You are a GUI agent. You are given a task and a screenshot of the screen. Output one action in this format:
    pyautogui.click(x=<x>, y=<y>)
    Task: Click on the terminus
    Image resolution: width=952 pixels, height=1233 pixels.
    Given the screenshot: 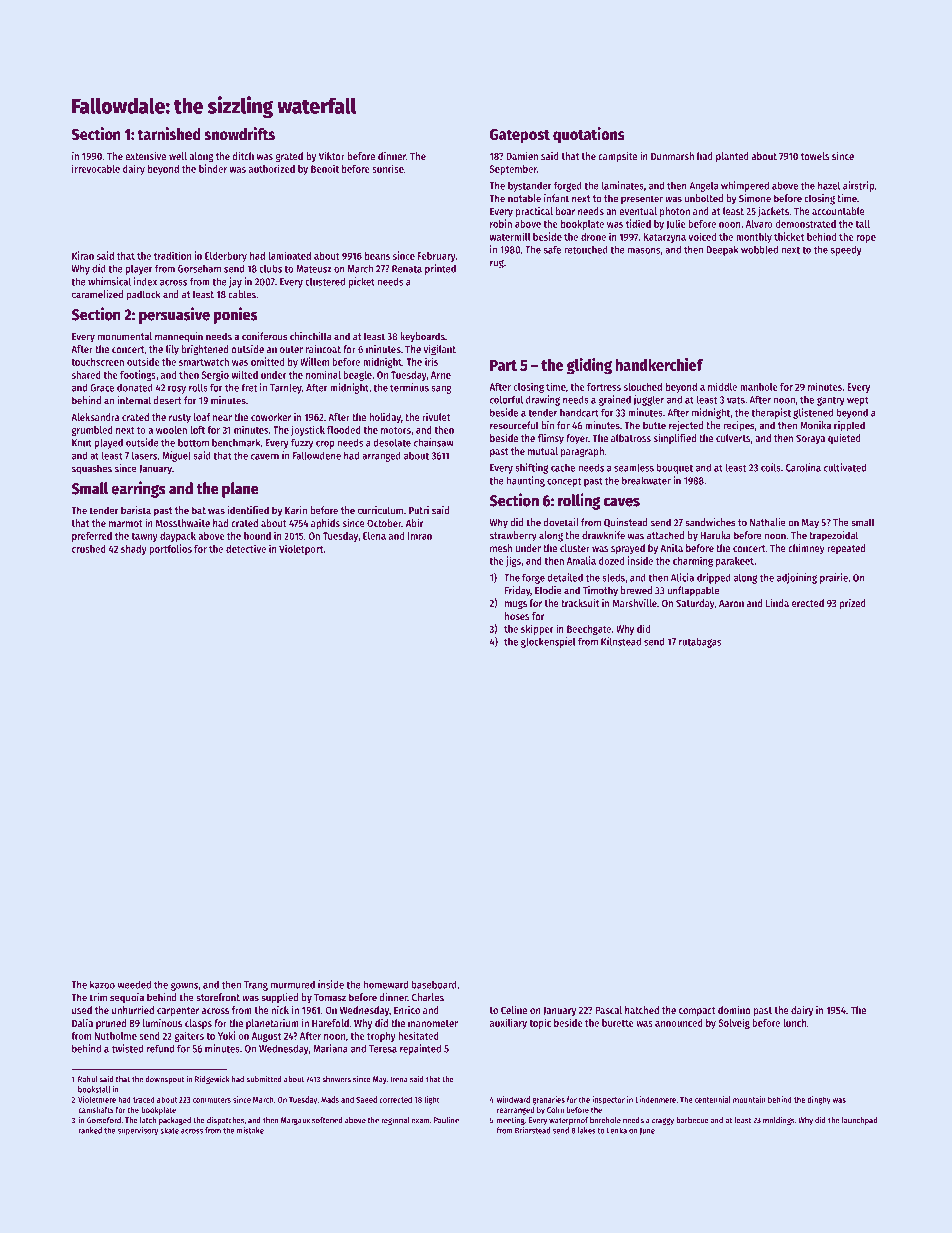 What is the action you would take?
    pyautogui.click(x=409, y=387)
